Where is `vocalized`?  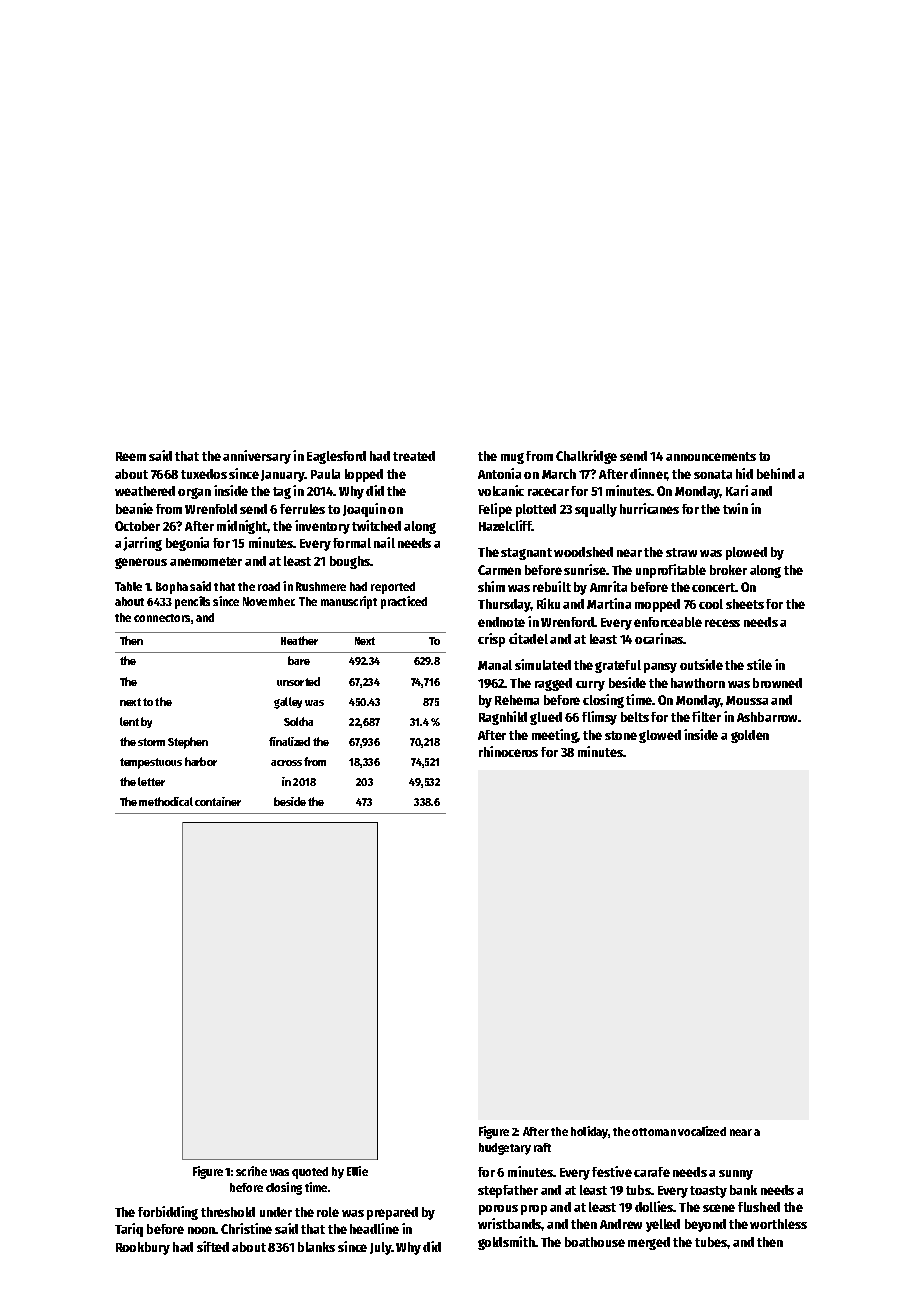
vocalized is located at coordinates (702, 1131).
